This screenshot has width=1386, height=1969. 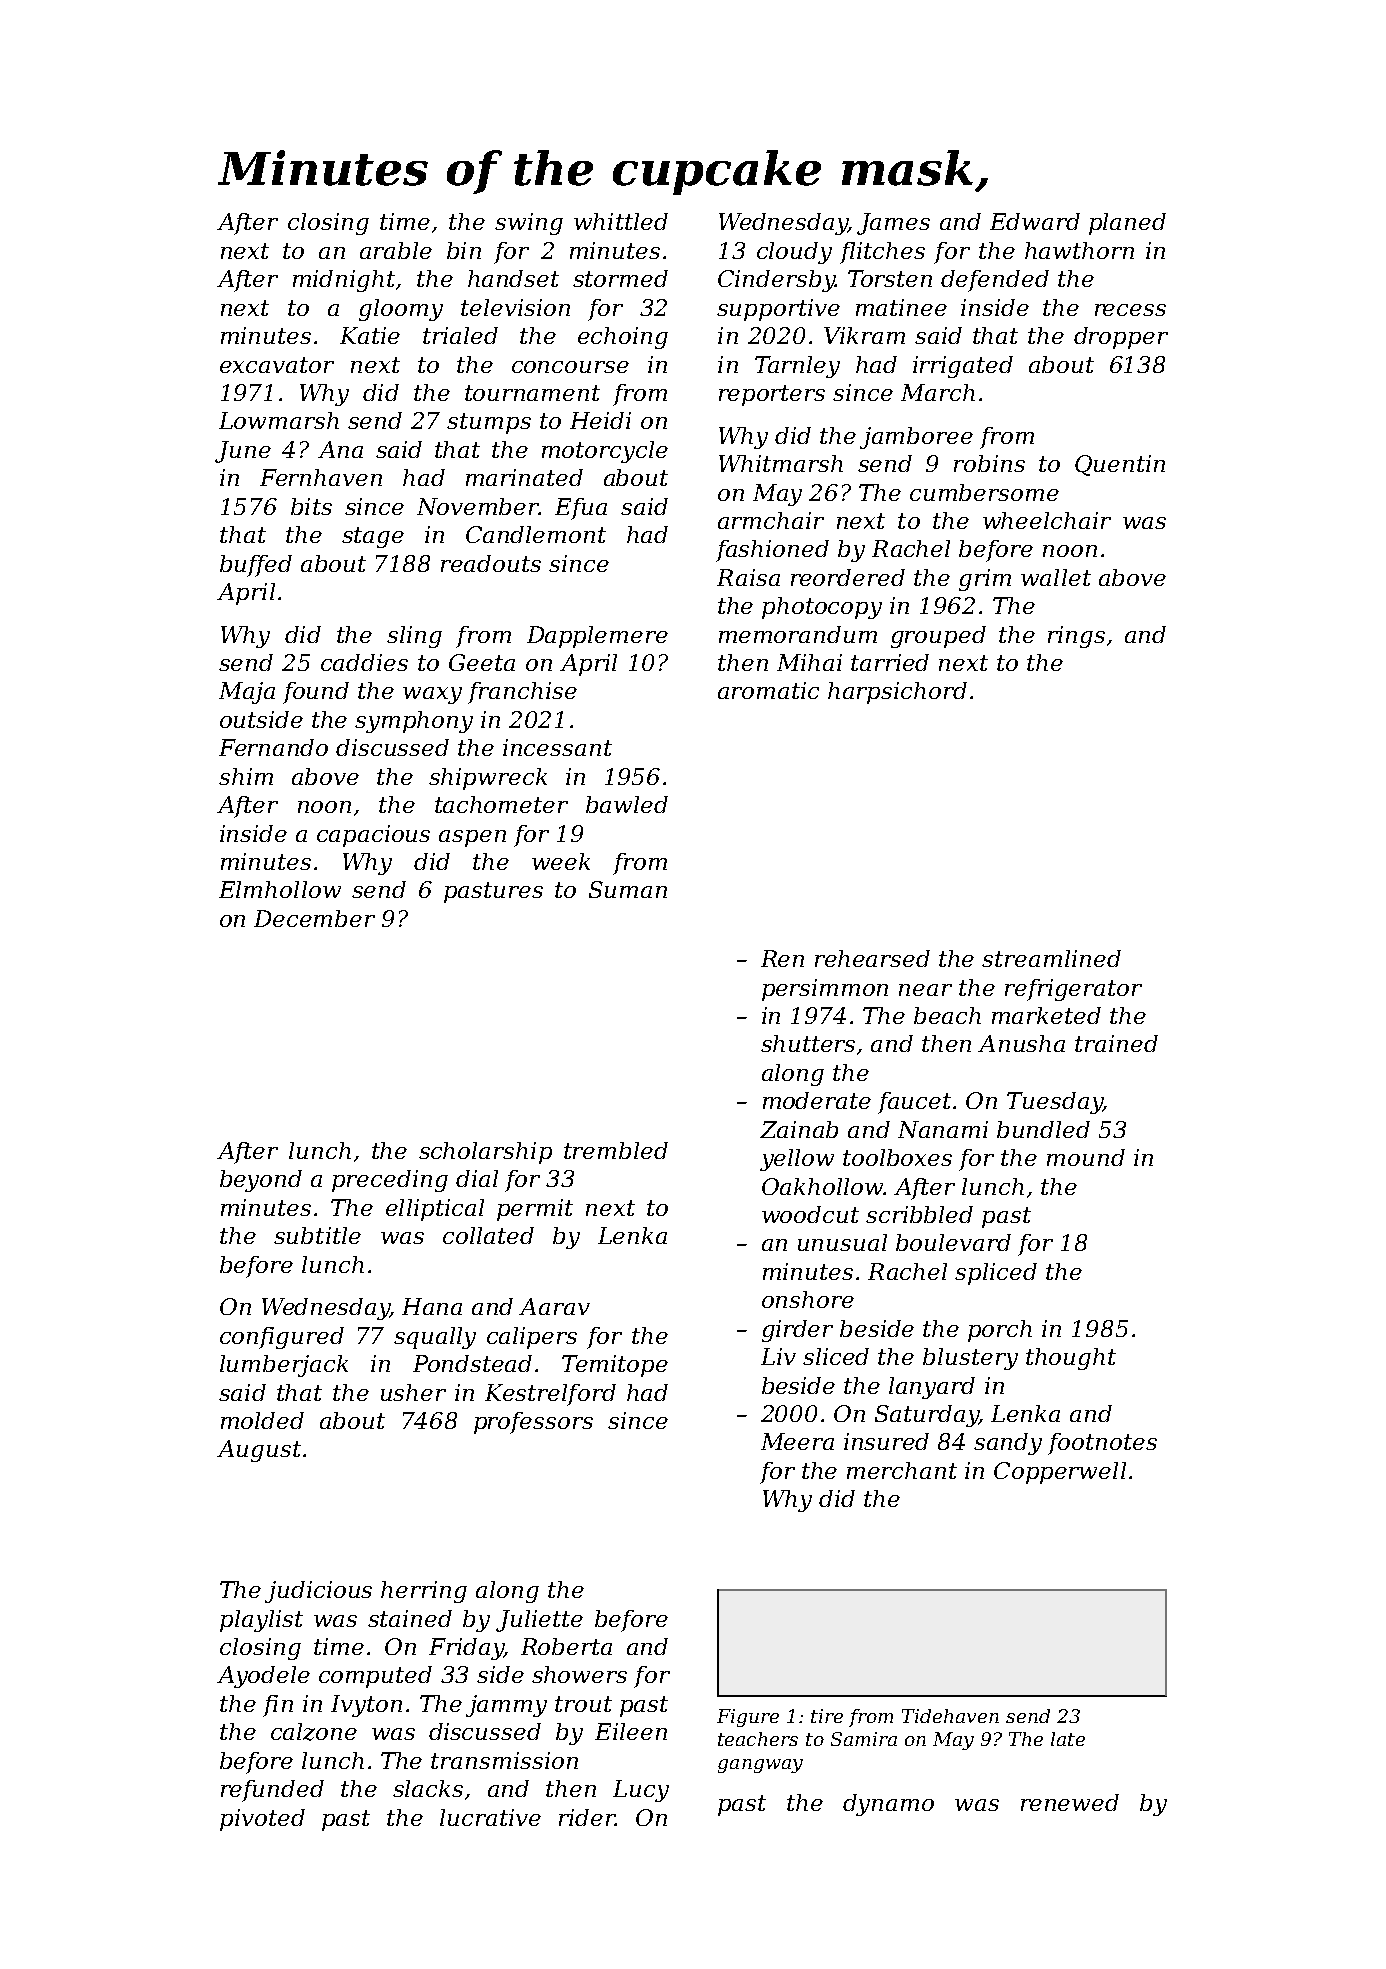 What do you see at coordinates (262, 1420) in the screenshot?
I see `molded` at bounding box center [262, 1420].
